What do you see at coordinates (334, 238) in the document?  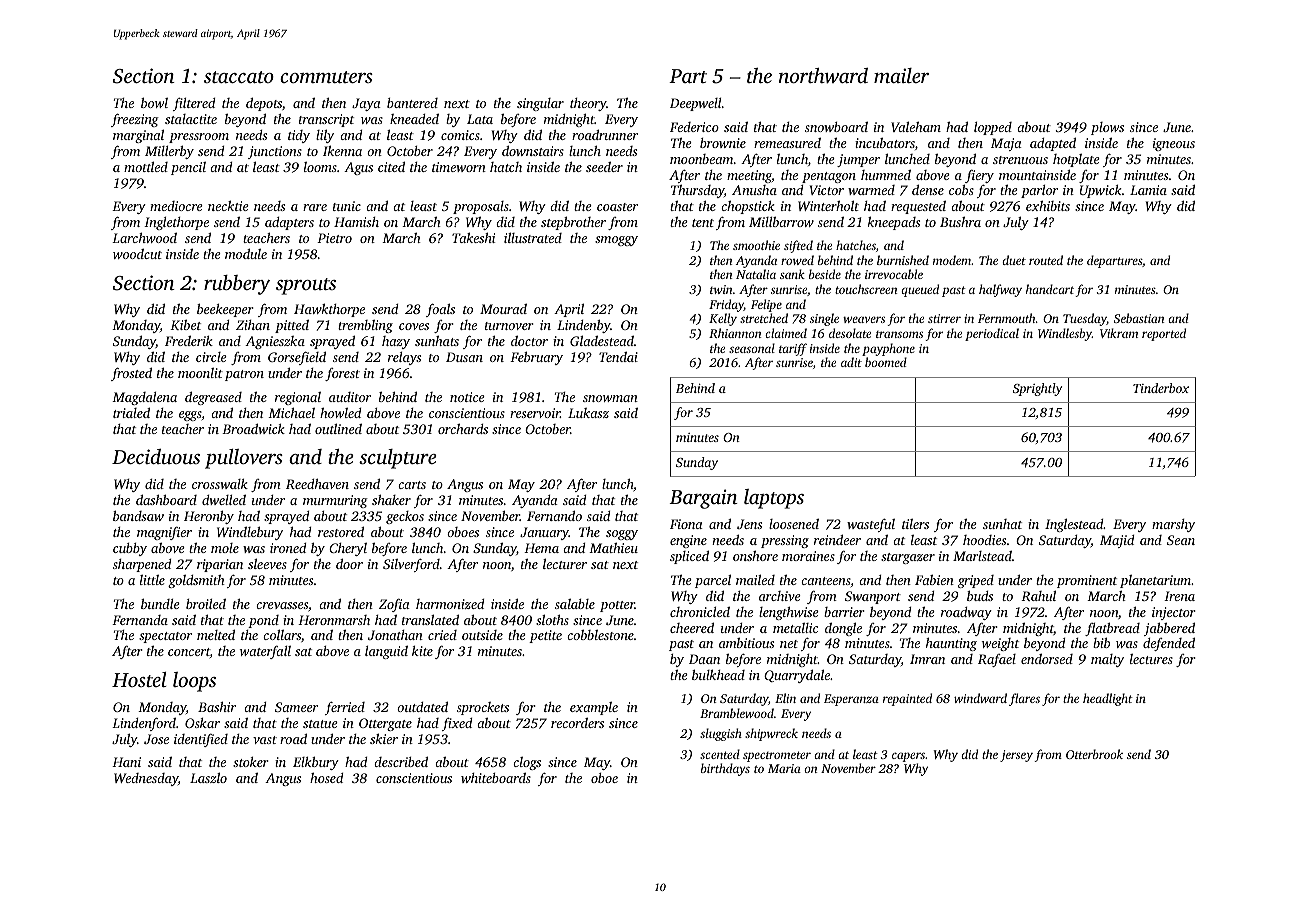 I see `Pietro` at bounding box center [334, 238].
